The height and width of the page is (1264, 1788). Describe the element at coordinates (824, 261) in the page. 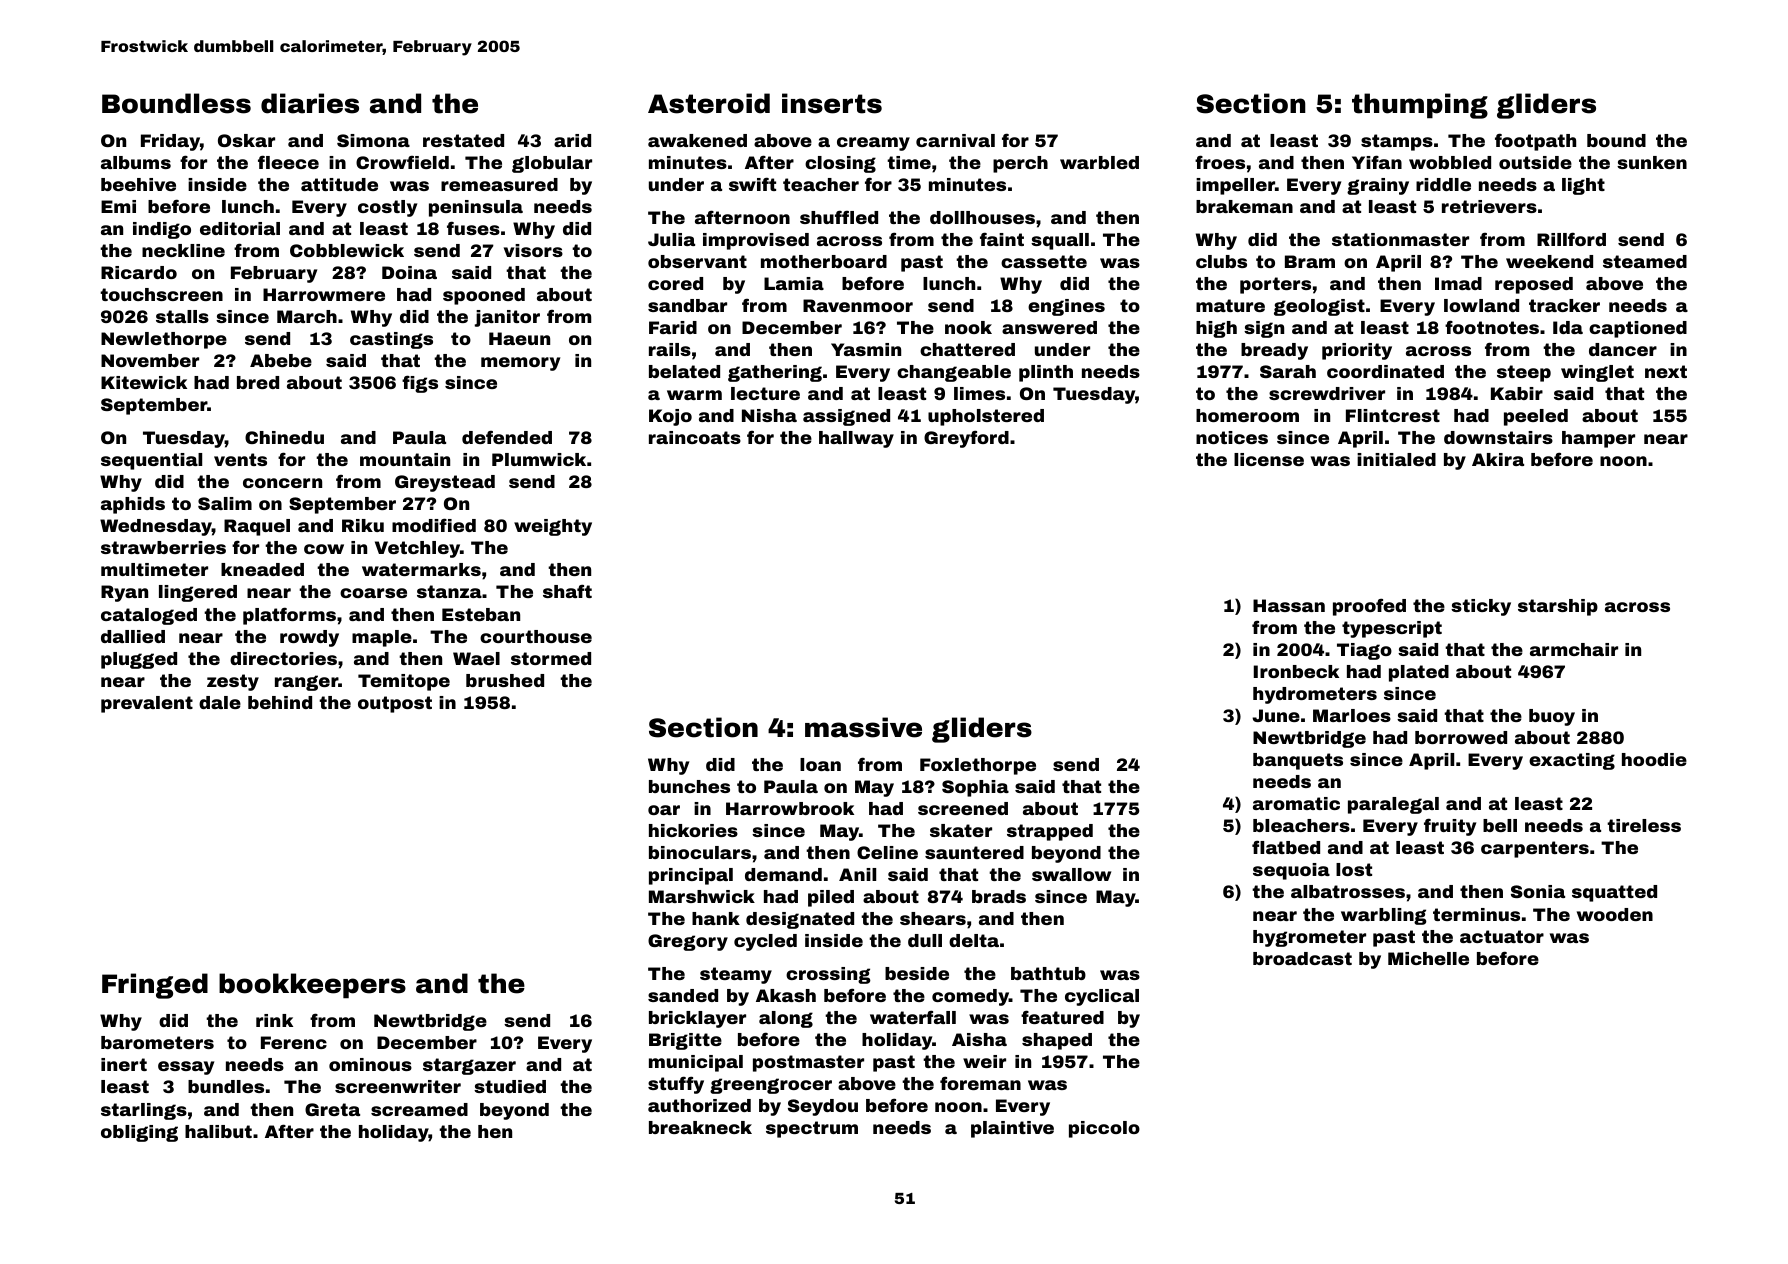

I see `motherboard` at that location.
